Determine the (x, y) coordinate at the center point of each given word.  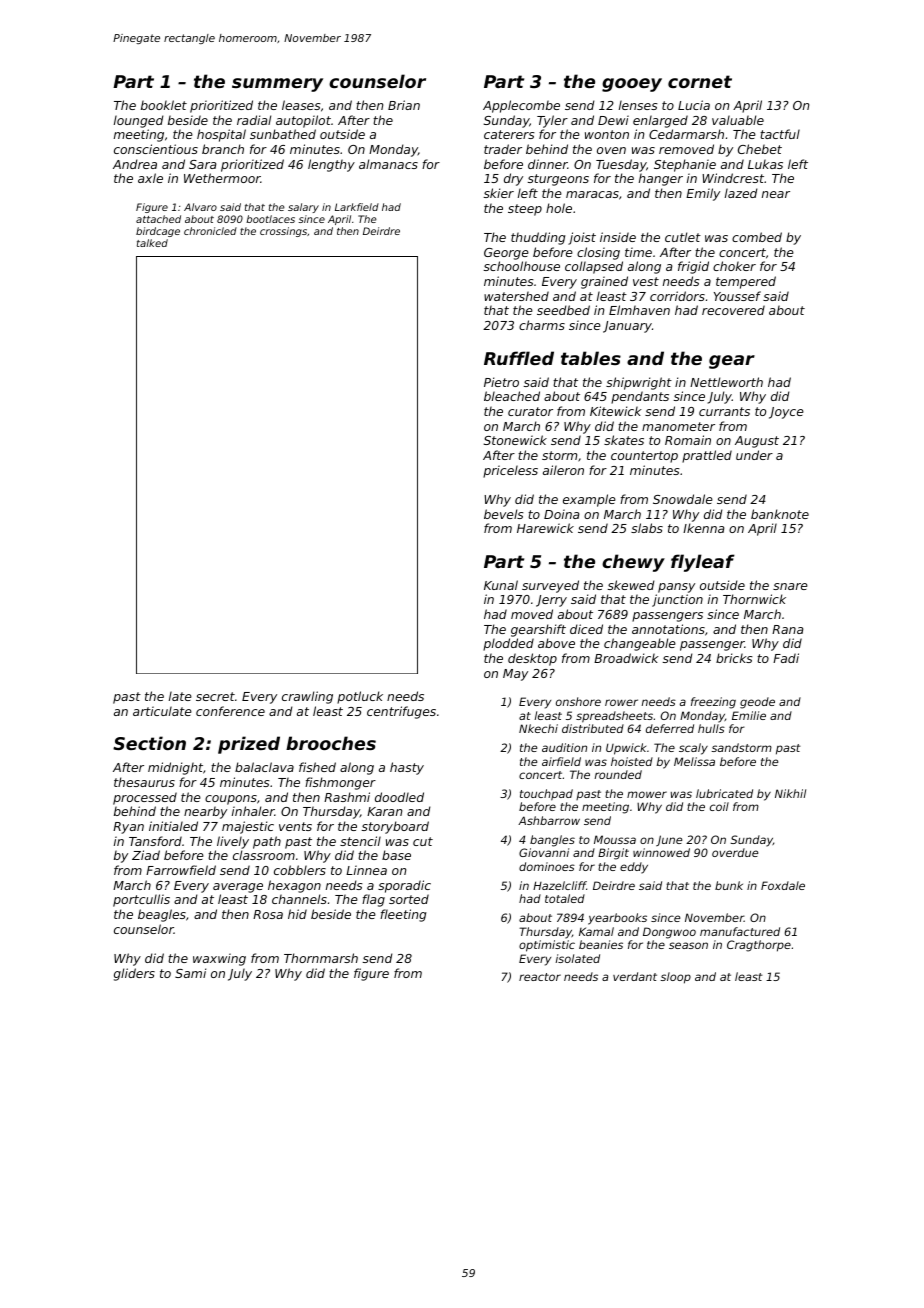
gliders (134, 974)
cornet (700, 81)
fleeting (403, 915)
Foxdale (783, 885)
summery (277, 85)
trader (503, 149)
